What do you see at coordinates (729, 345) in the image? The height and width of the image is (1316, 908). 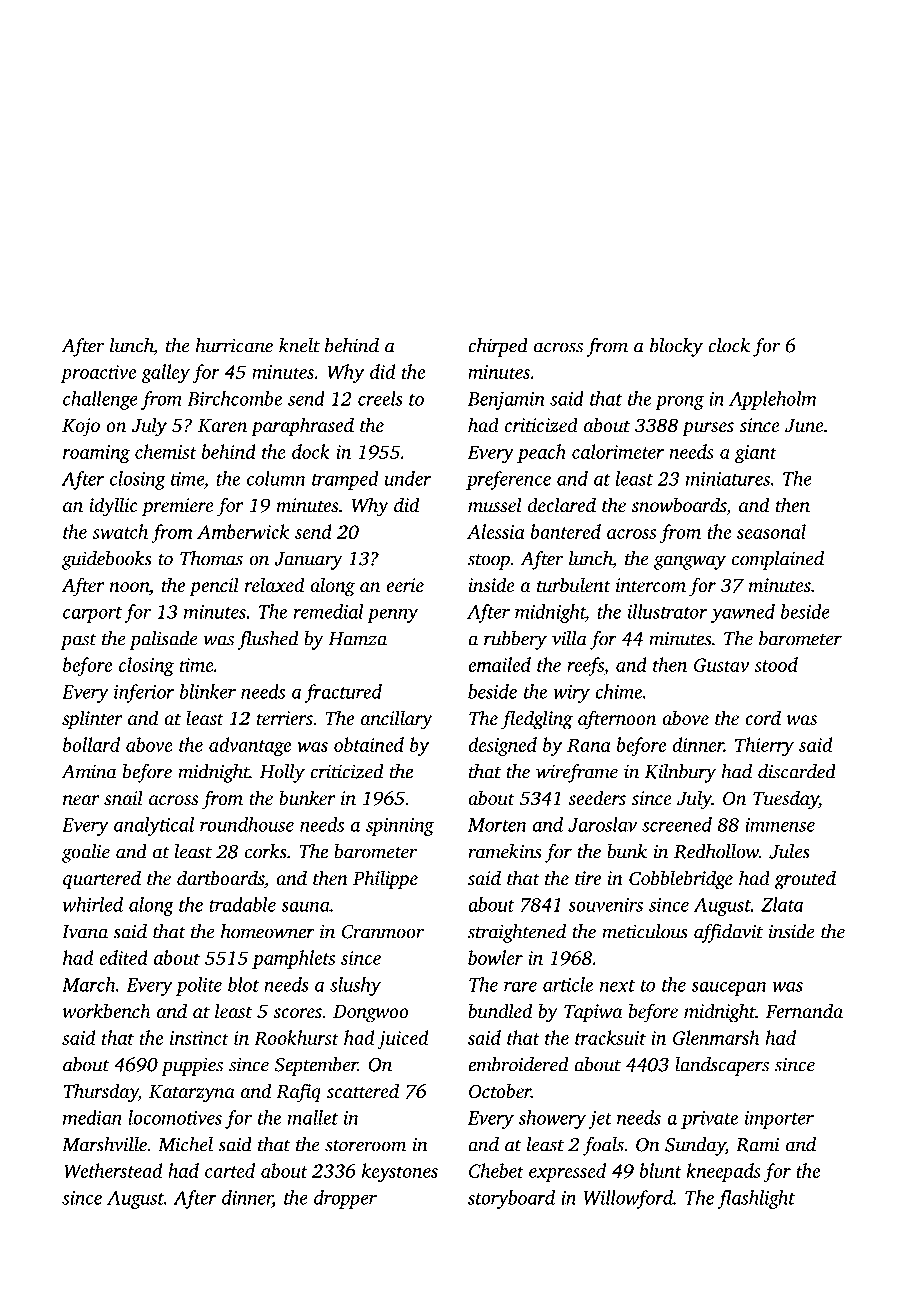 I see `clock` at bounding box center [729, 345].
